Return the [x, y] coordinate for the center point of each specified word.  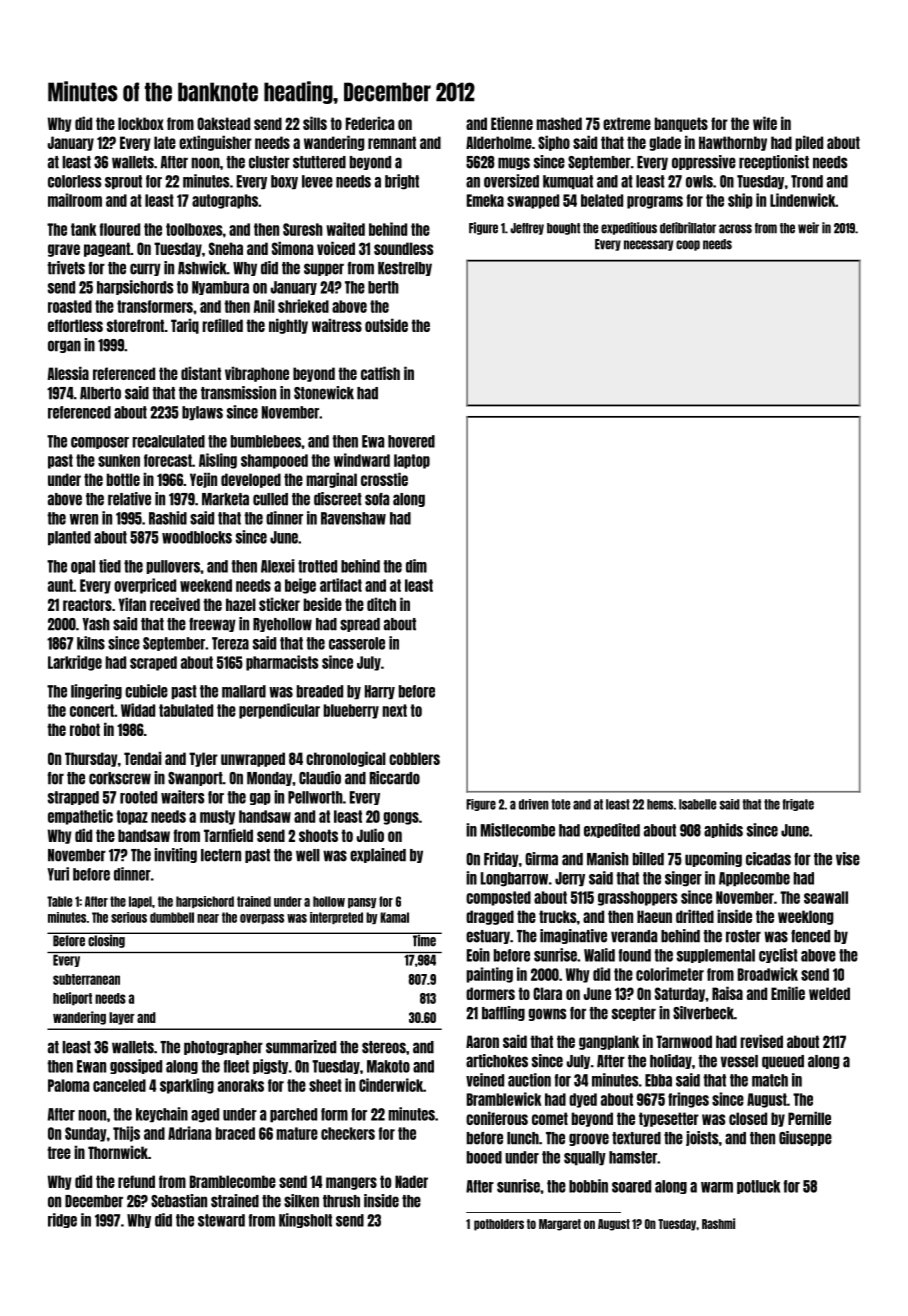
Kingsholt [305, 1220]
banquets [681, 124]
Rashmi [718, 1223]
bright [402, 182]
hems [660, 804]
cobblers [414, 758]
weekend [206, 585]
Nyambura [220, 288]
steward [221, 1220]
